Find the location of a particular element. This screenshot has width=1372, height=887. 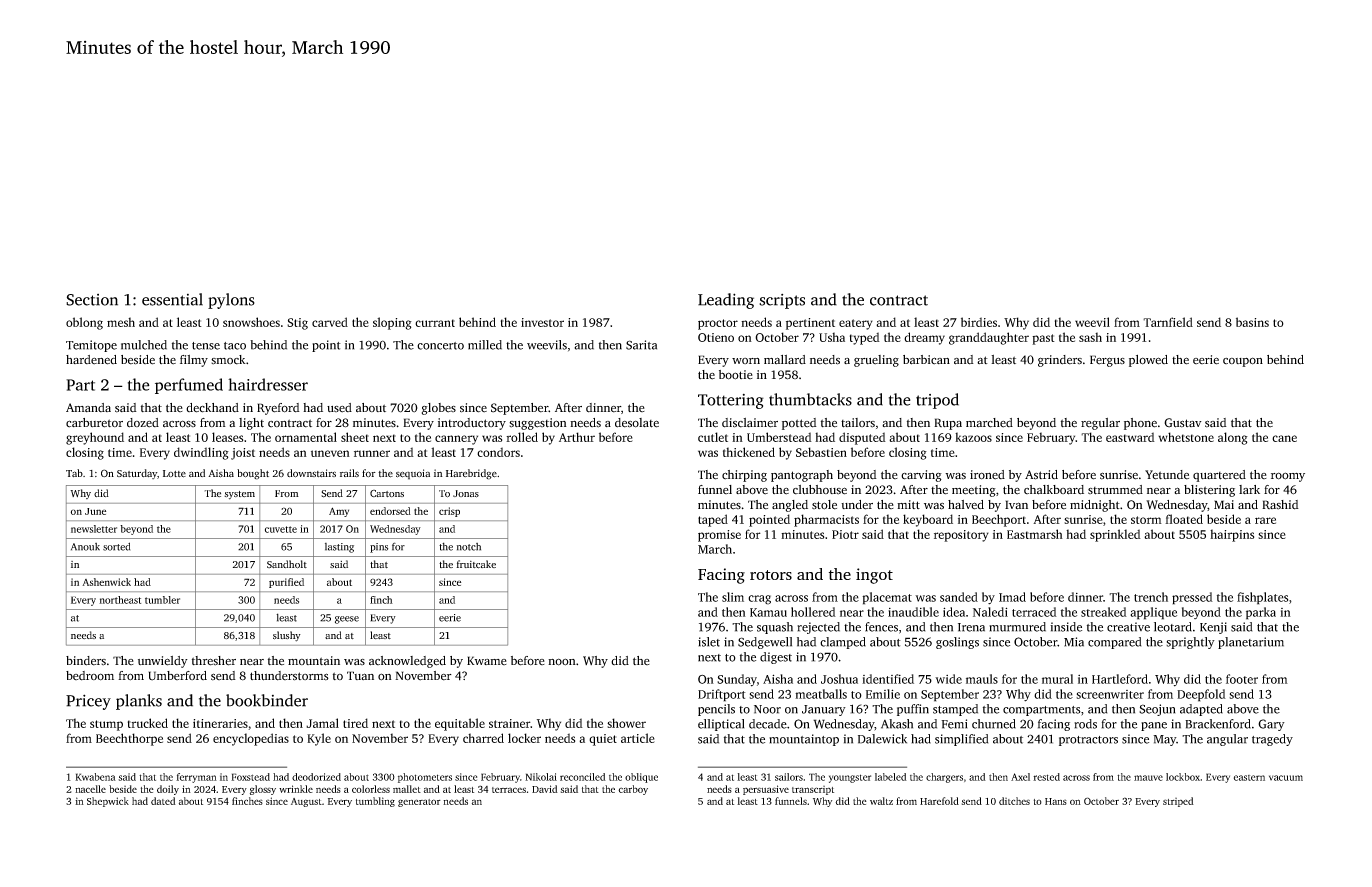

rotors is located at coordinates (771, 575).
